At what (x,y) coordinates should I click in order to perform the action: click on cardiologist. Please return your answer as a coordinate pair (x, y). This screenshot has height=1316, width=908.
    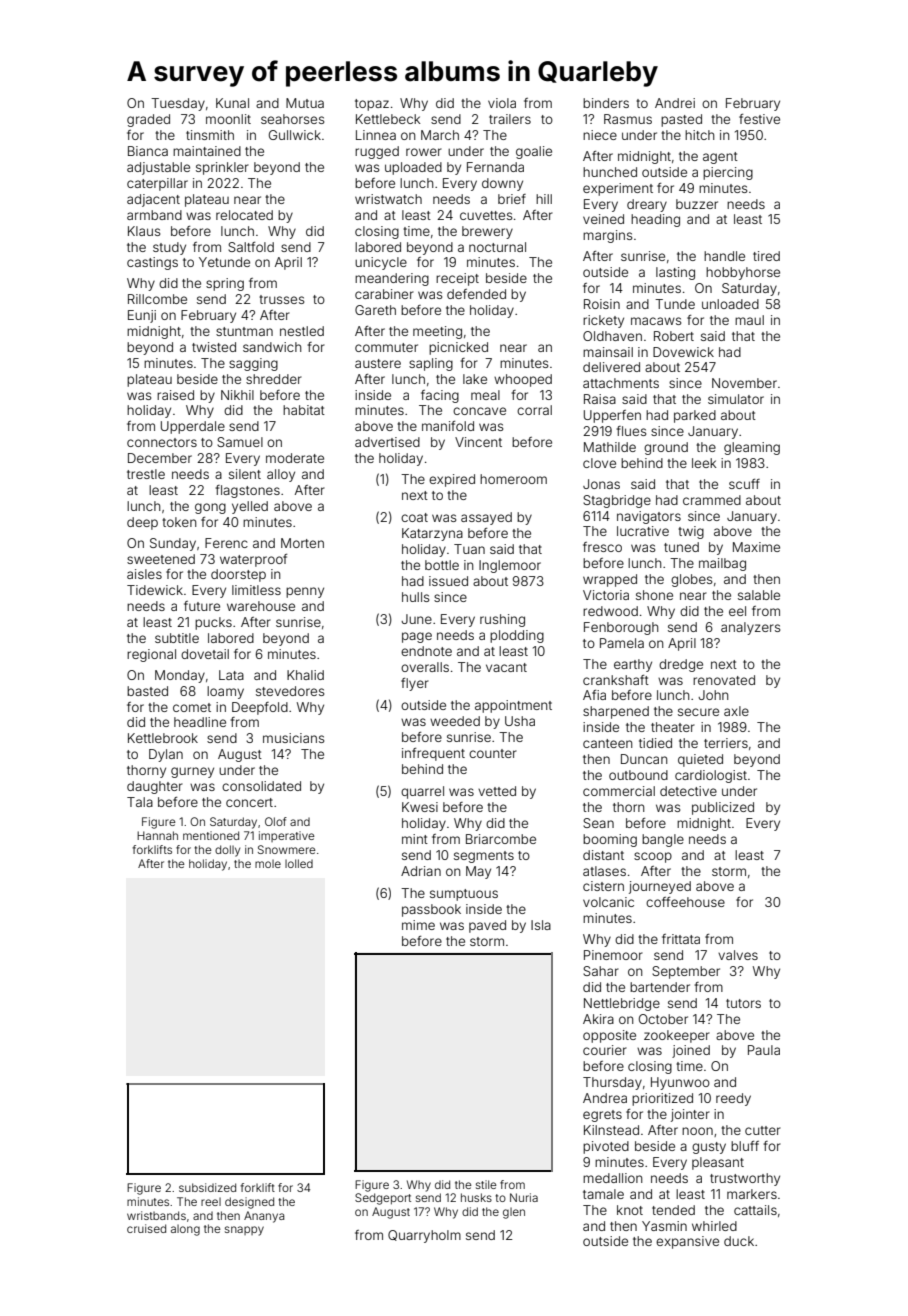
    Looking at the image, I should click on (711, 776).
